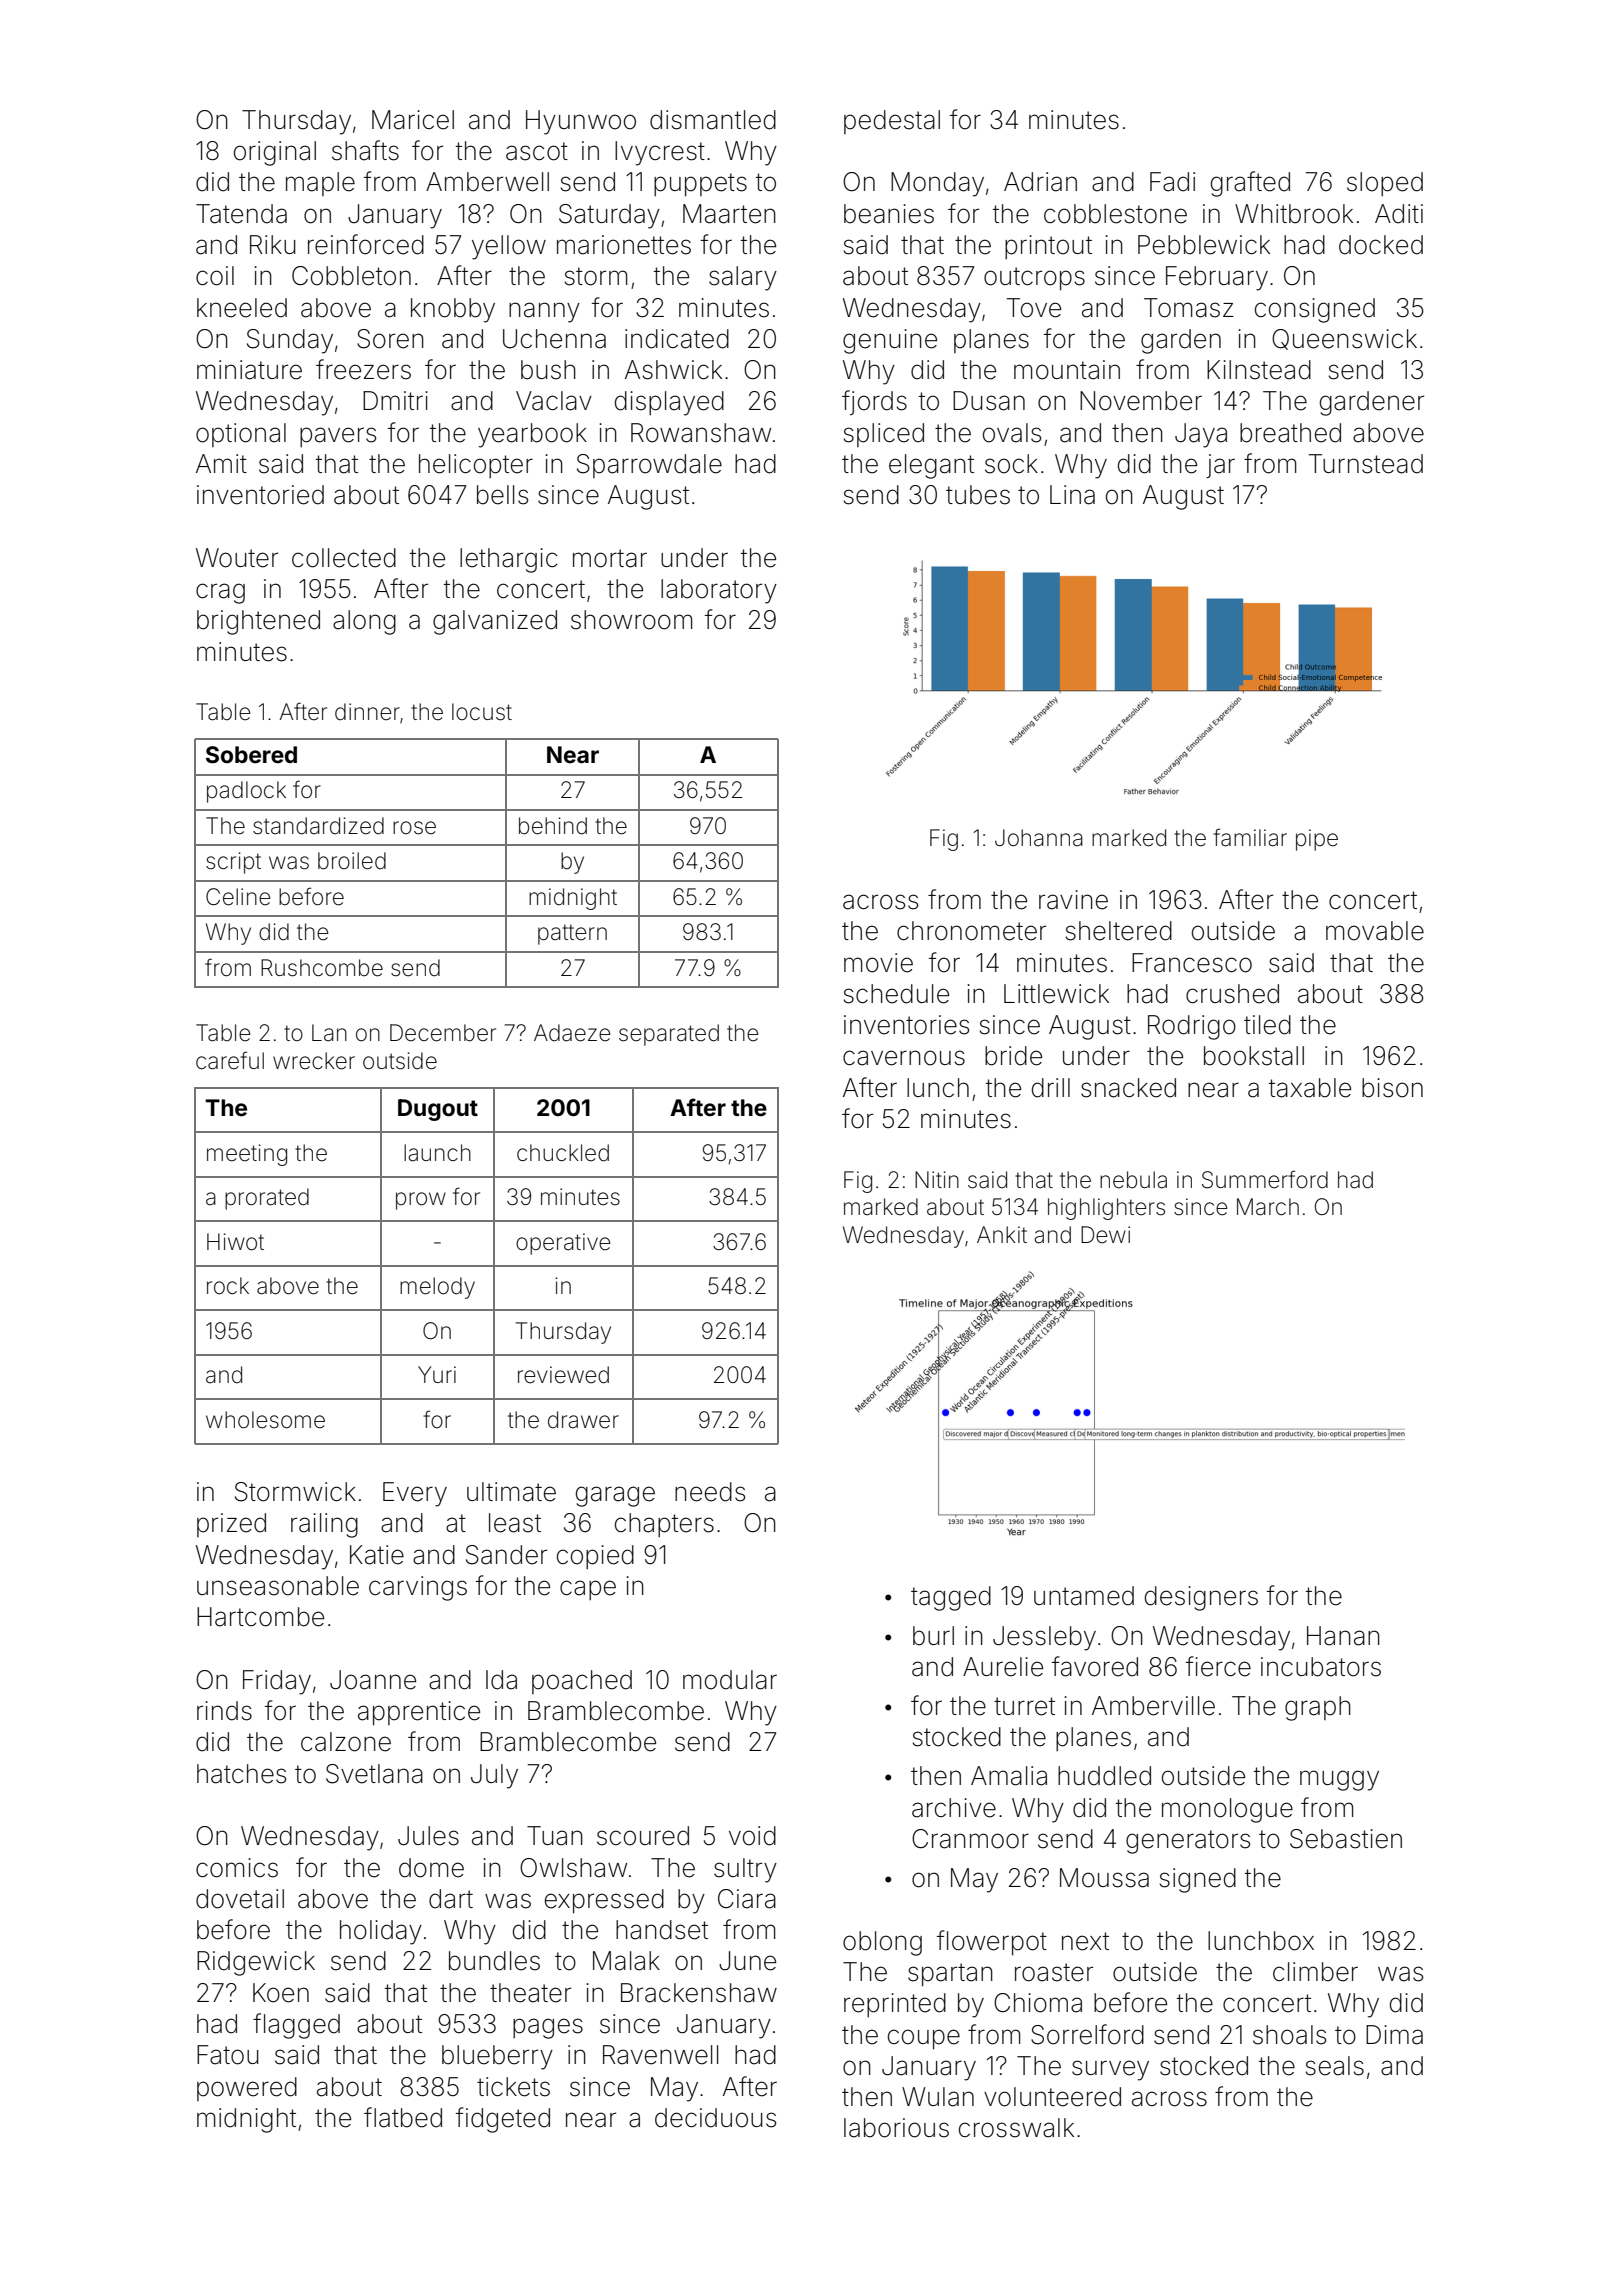  I want to click on original, so click(275, 153).
